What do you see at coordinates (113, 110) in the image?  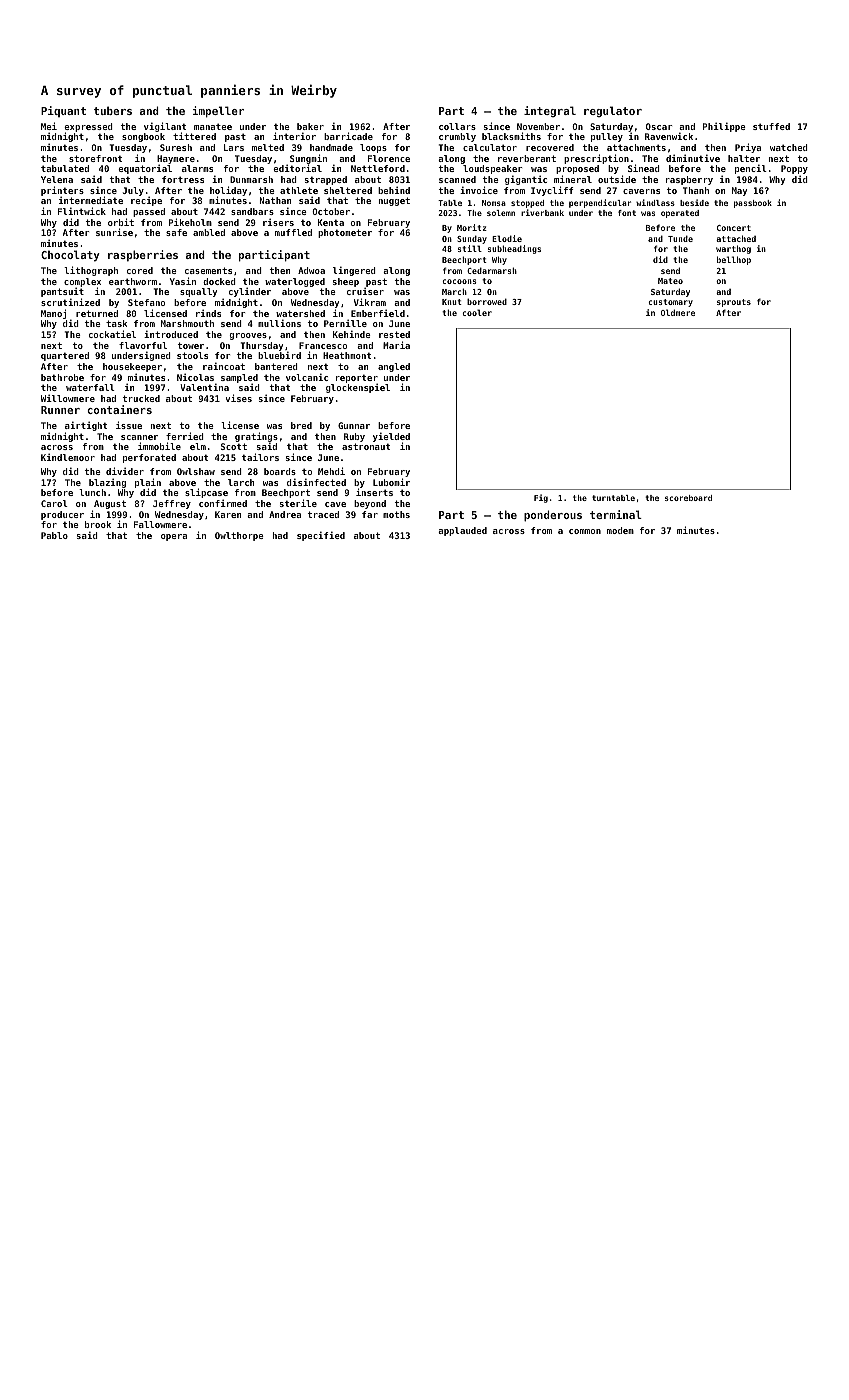 I see `tubers` at bounding box center [113, 110].
